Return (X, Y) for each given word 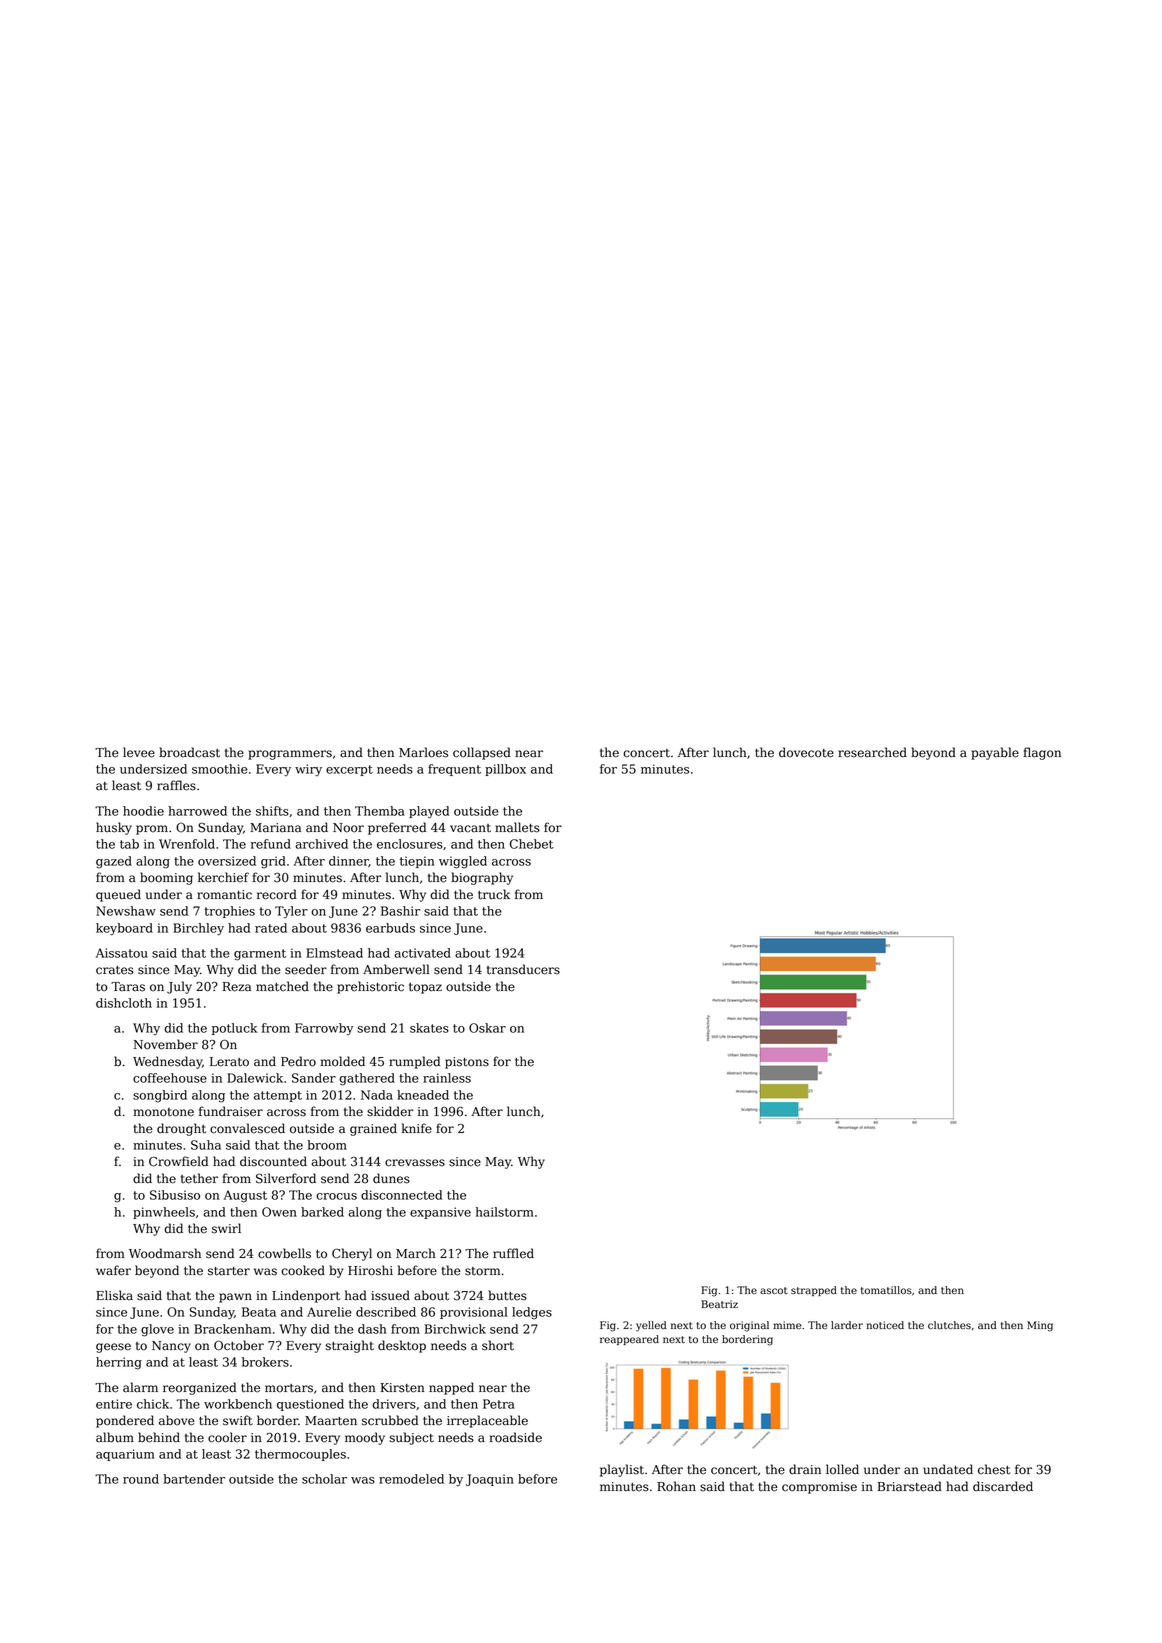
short (498, 1345)
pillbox (505, 770)
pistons (467, 1063)
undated (948, 1469)
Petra (499, 1404)
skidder (390, 1111)
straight (350, 1346)
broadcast (189, 752)
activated (422, 953)
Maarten (331, 1421)
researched (872, 752)
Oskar (487, 1028)
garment (260, 955)
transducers (523, 969)
